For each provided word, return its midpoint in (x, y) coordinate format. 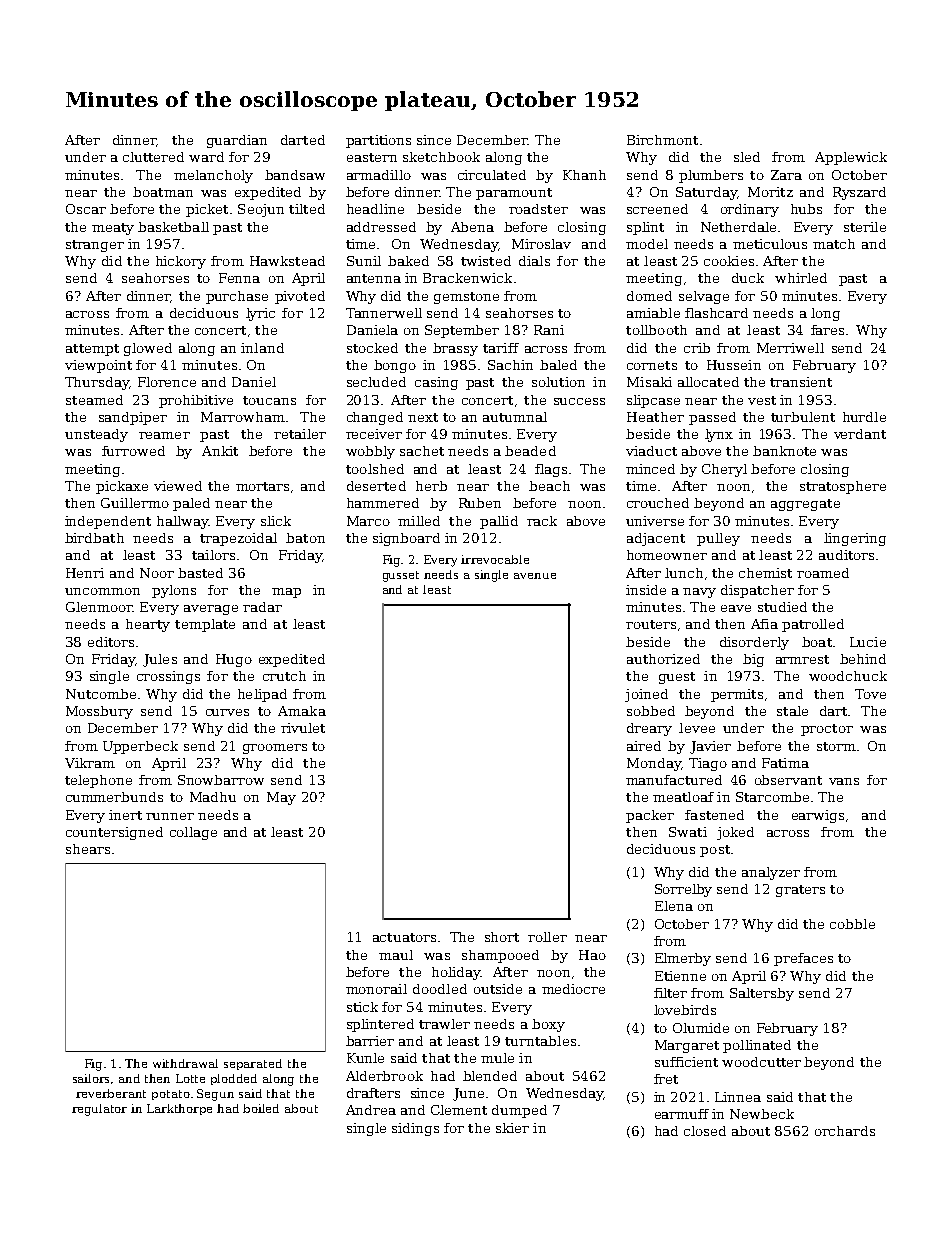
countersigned (114, 833)
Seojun (261, 210)
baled (558, 365)
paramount (514, 194)
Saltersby (762, 994)
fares (827, 330)
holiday (456, 973)
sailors (91, 1078)
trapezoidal (238, 539)
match (834, 244)
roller (547, 937)
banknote (784, 451)
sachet (422, 451)
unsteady (96, 435)
